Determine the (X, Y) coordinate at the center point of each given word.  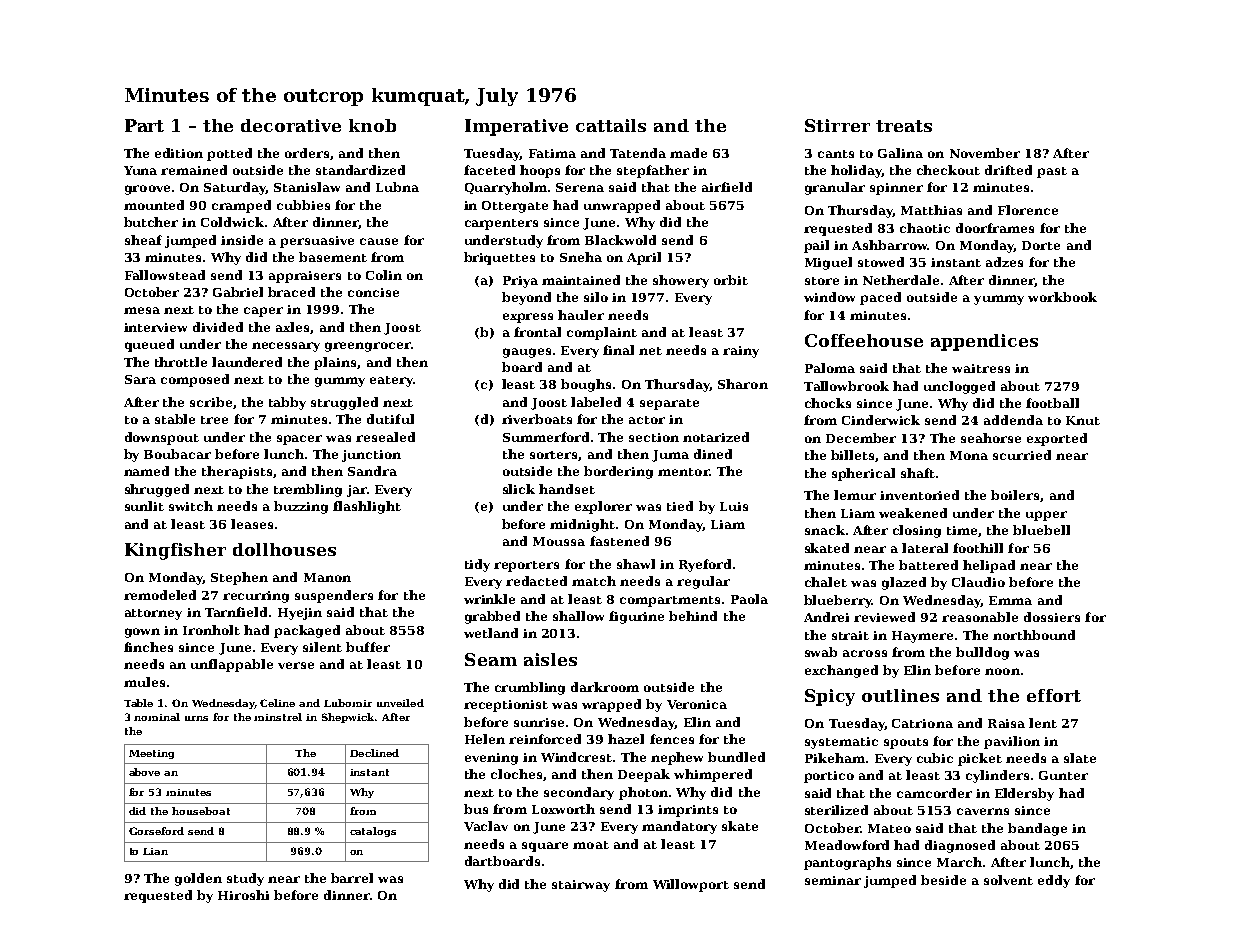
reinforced (545, 739)
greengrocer (368, 347)
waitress (981, 368)
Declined (374, 753)
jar (357, 491)
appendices (984, 342)
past (1052, 172)
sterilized (836, 810)
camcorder (934, 793)
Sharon (743, 384)
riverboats (537, 419)
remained (194, 170)
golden (198, 879)
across (865, 653)
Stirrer (837, 125)
